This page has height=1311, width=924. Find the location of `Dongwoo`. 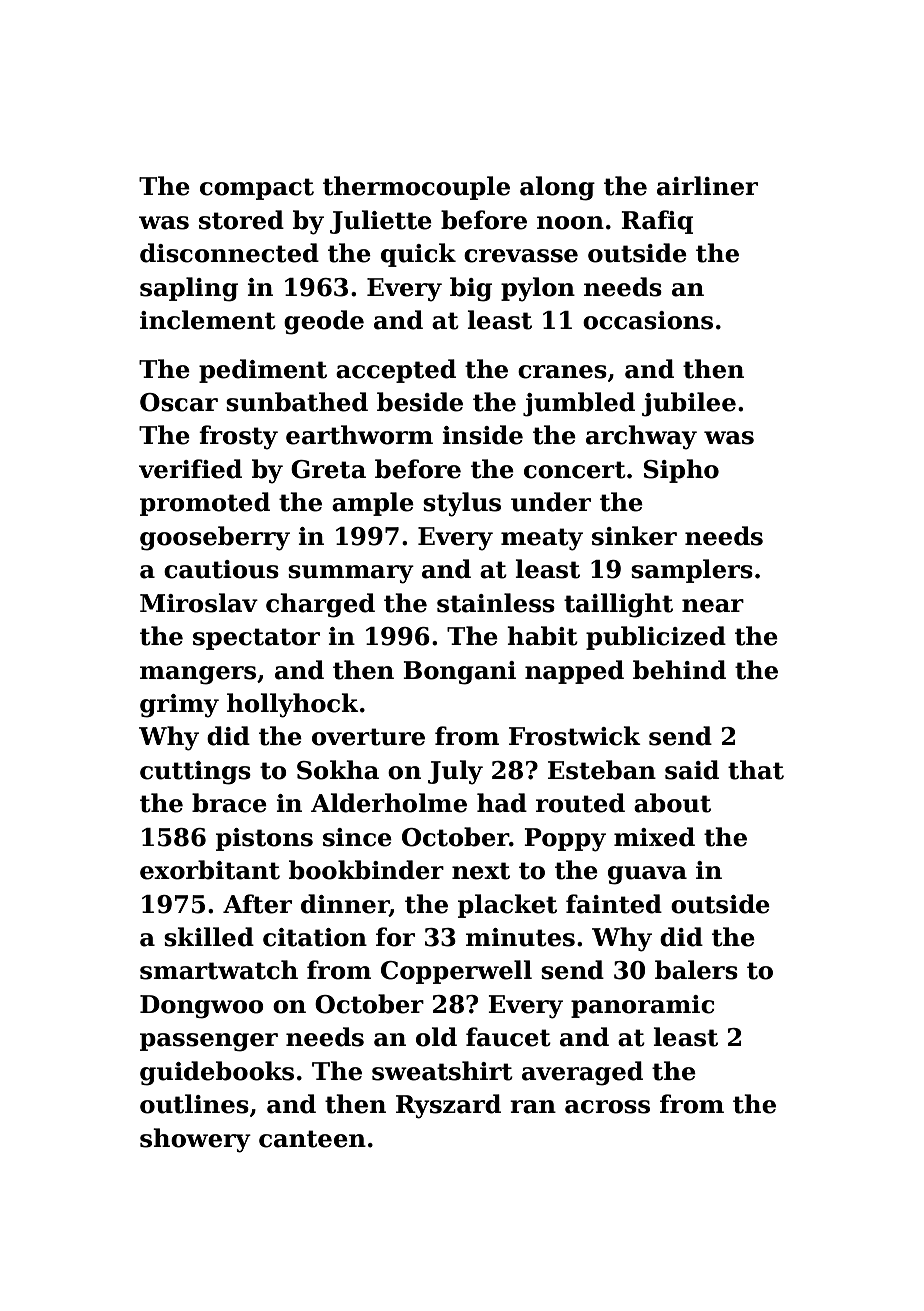

Dongwoo is located at coordinates (202, 1007).
